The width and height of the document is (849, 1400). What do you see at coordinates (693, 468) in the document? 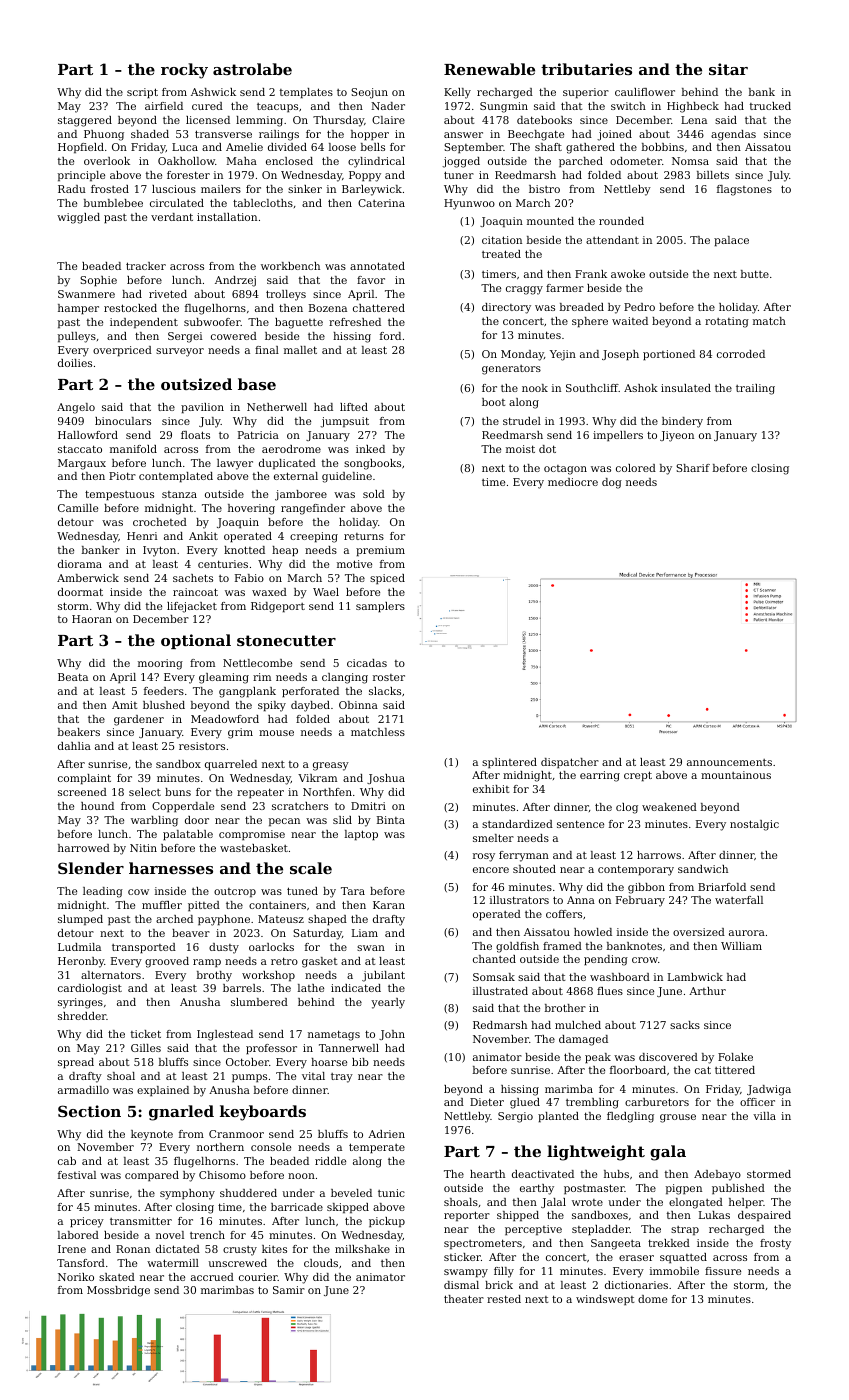
I see `Sharif` at bounding box center [693, 468].
